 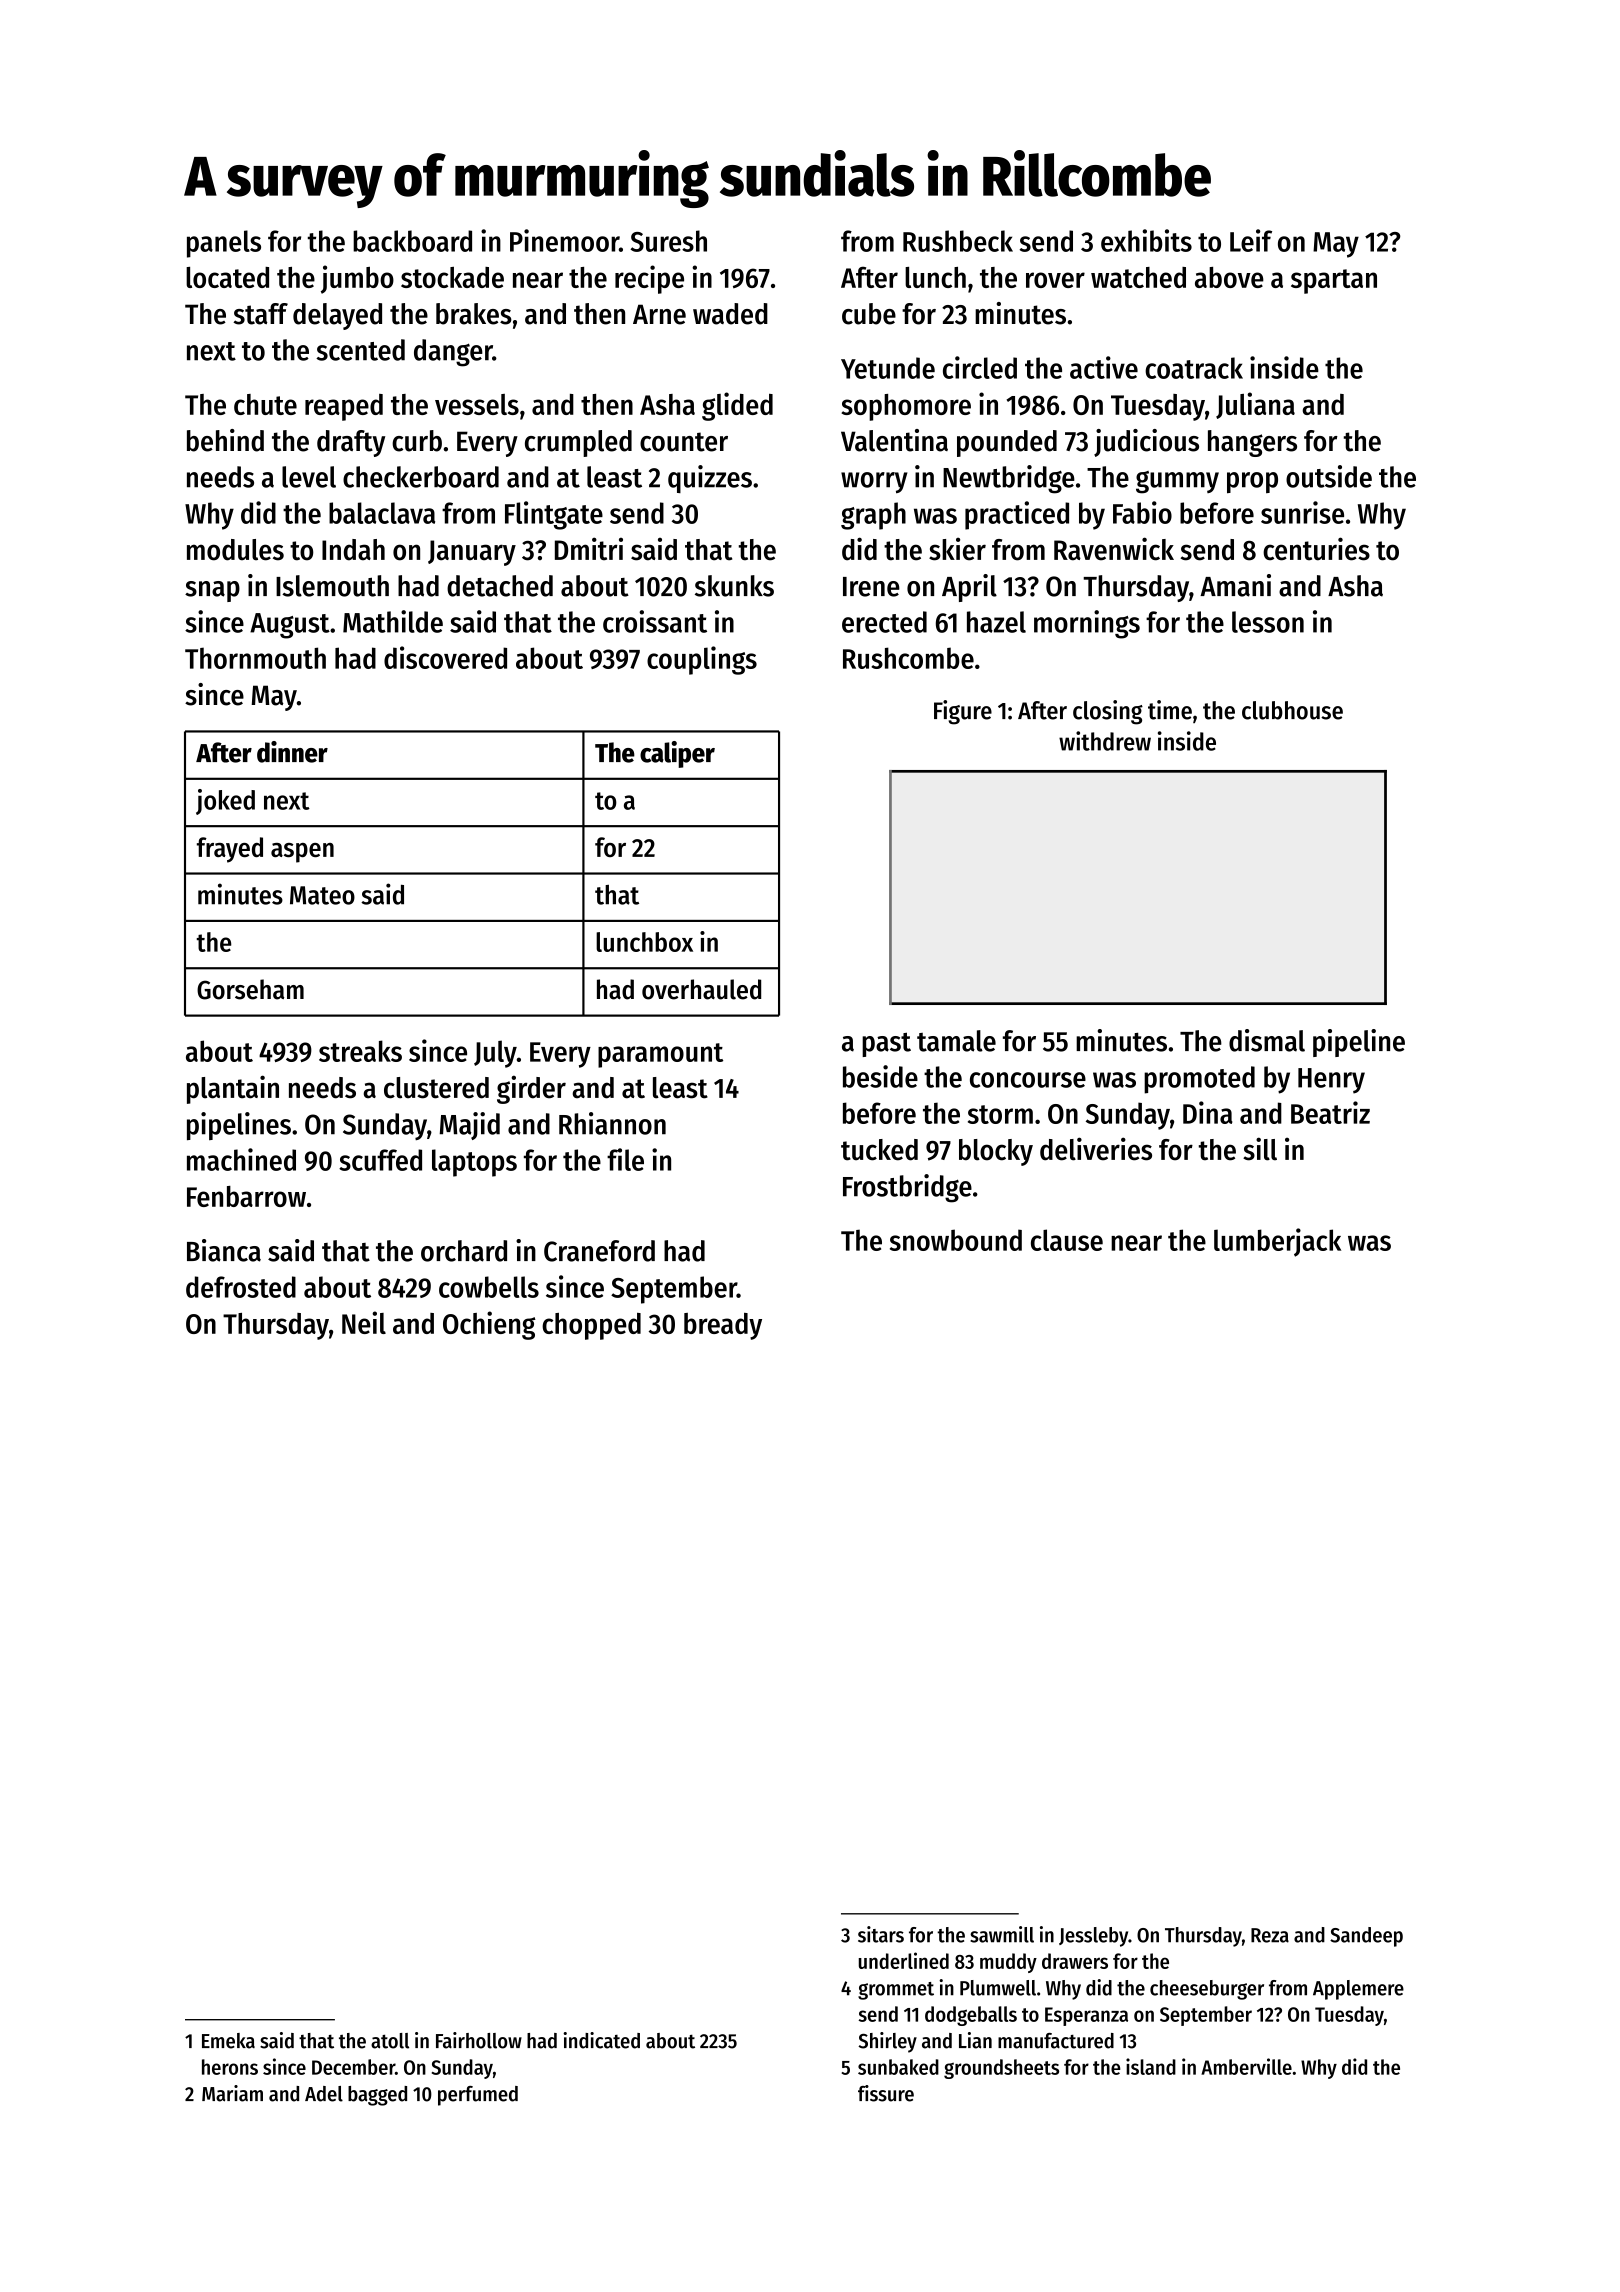 I want to click on dismal, so click(x=1267, y=1040).
